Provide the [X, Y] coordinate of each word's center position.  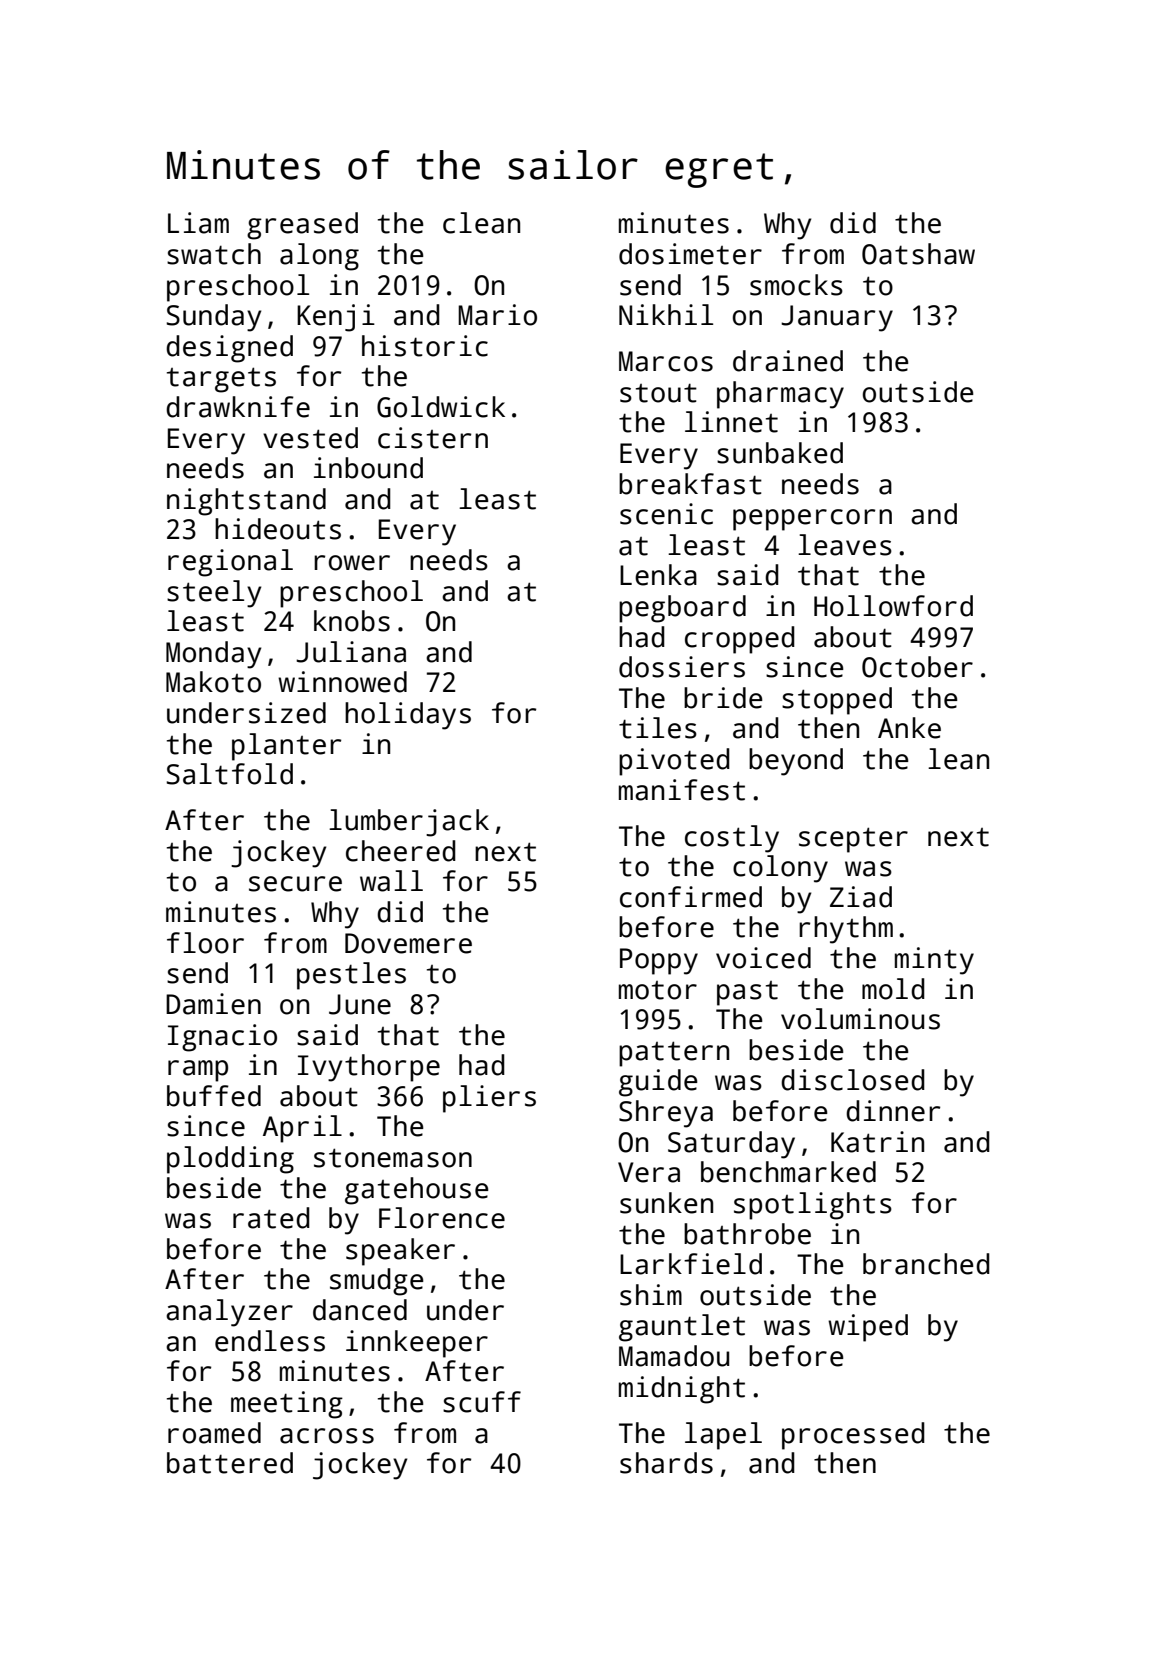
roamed [214, 1433]
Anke [909, 728]
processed [853, 1436]
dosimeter [690, 254]
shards [666, 1463]
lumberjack [409, 823]
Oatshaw [918, 254]
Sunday [214, 318]
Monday [213, 655]
